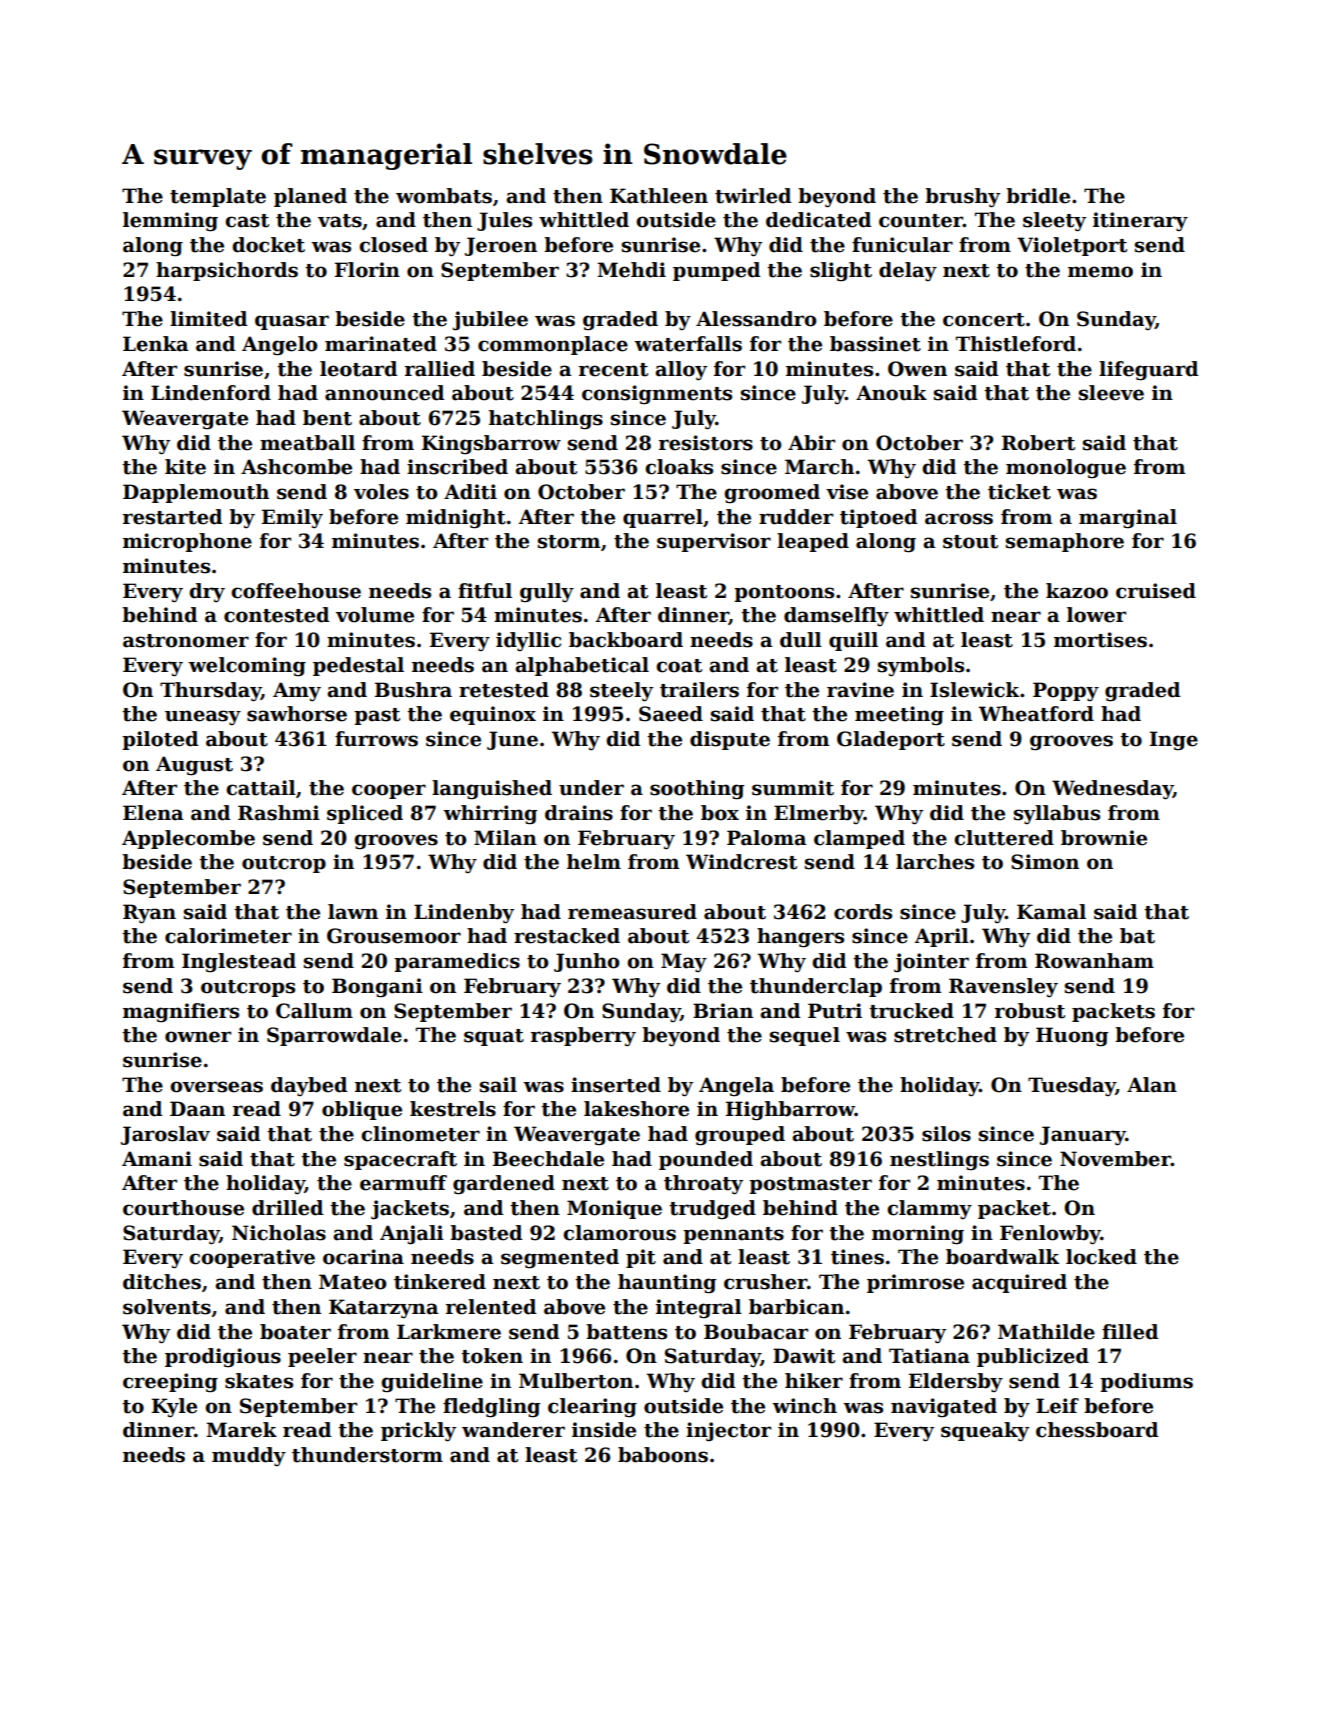 The height and width of the document is (1711, 1322). I want to click on June, so click(512, 740).
